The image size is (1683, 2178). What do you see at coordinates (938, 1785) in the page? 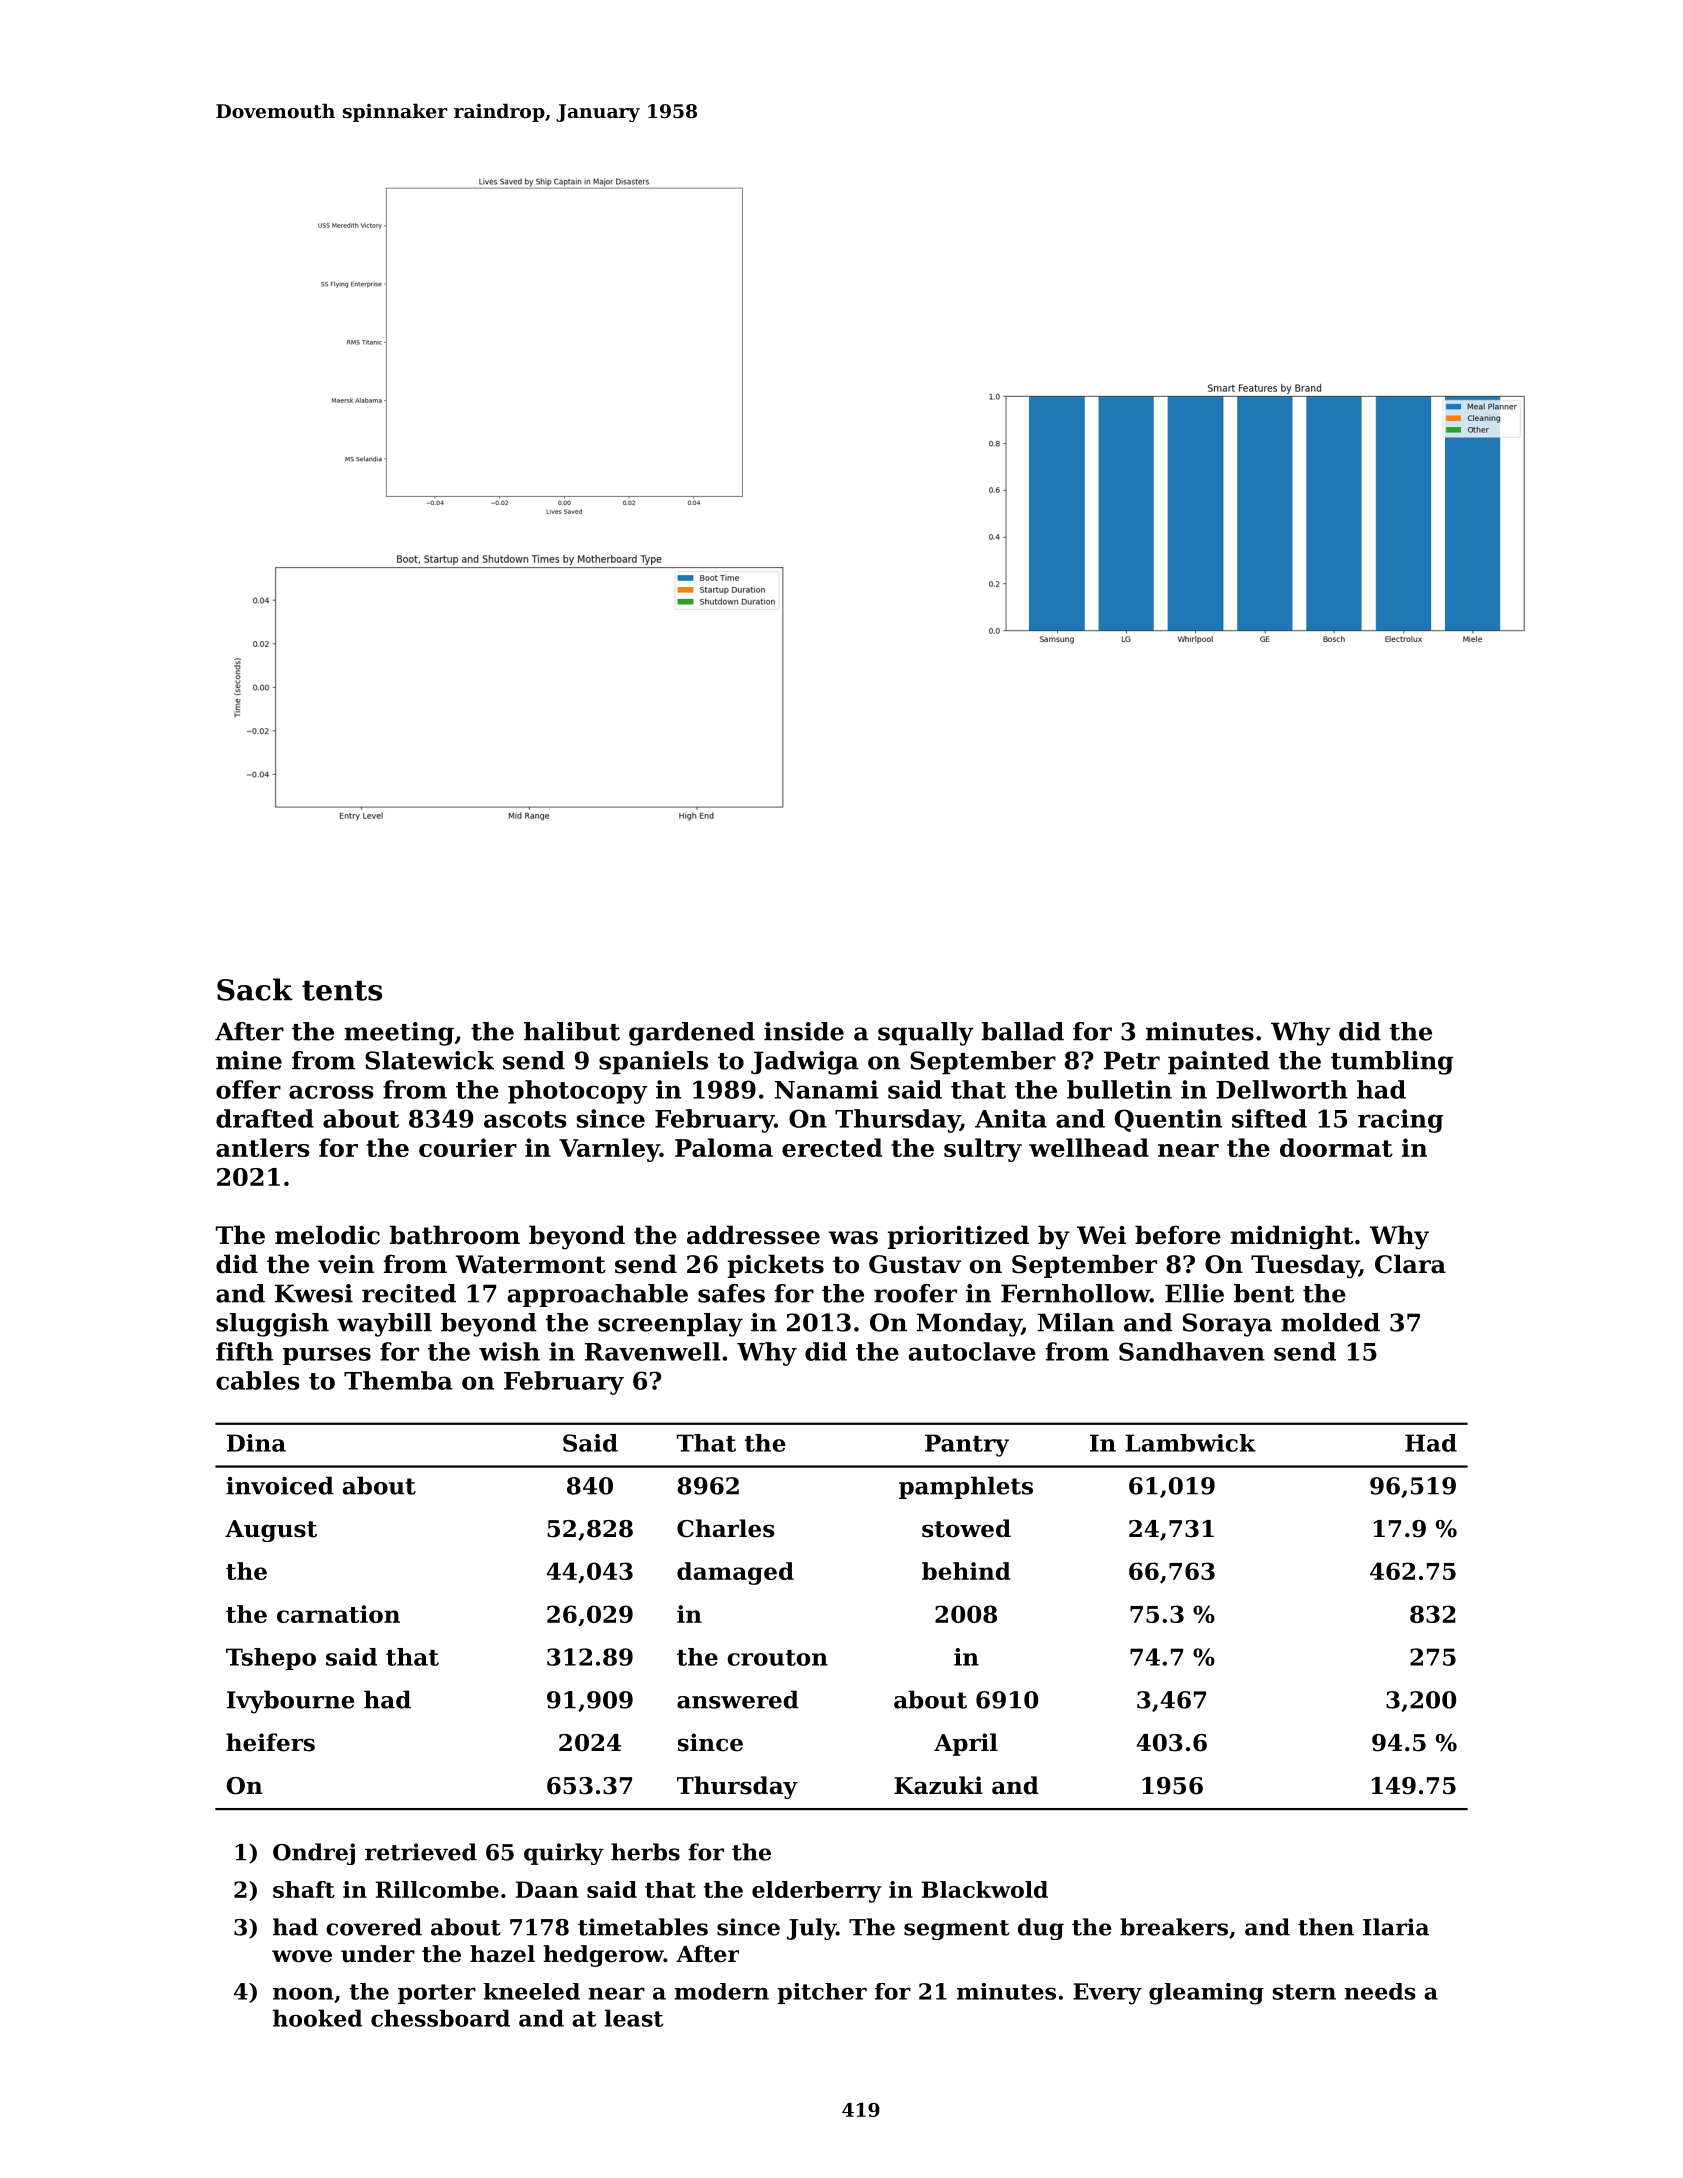
I see `Kazuki` at bounding box center [938, 1785].
